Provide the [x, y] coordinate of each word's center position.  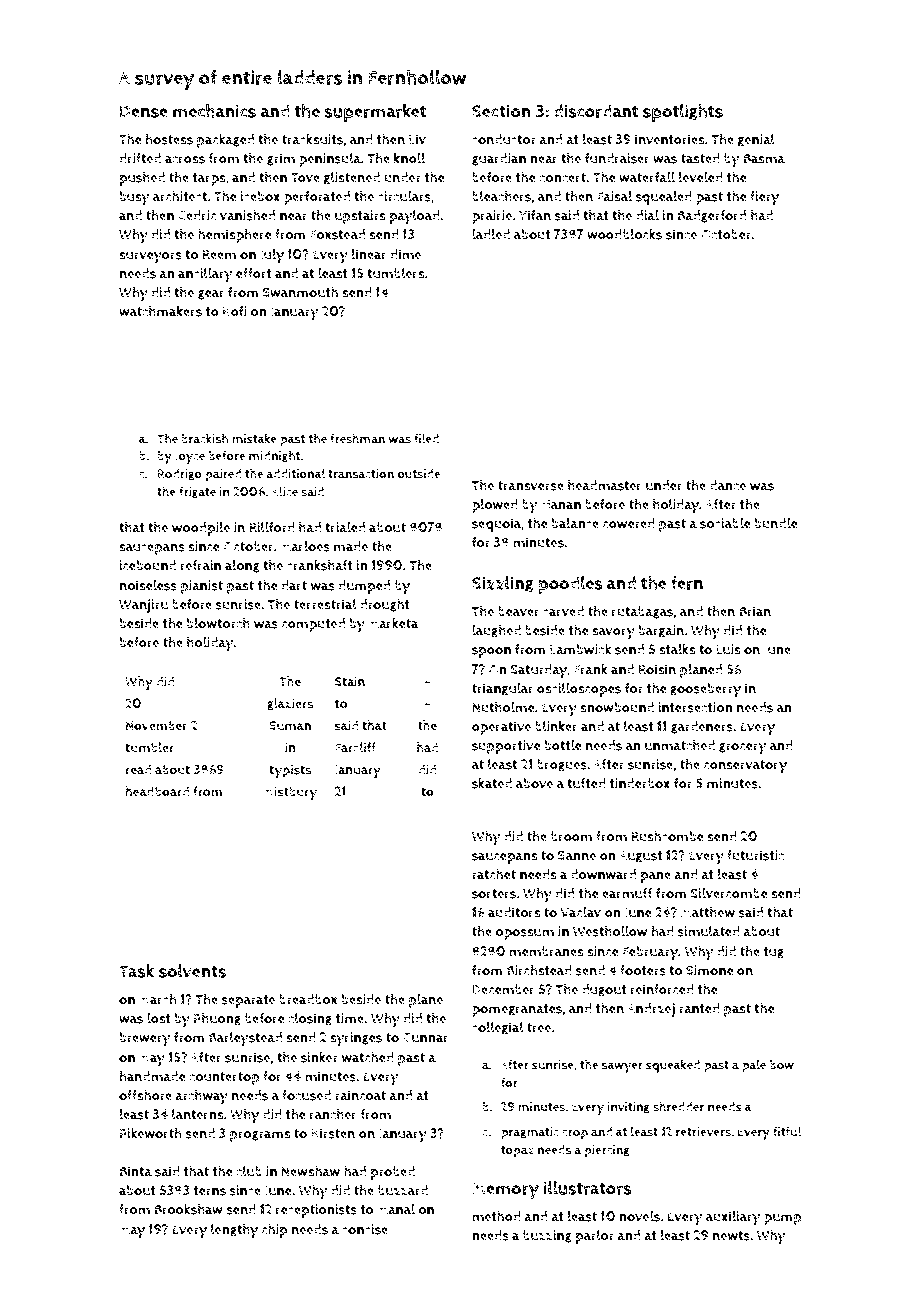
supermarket [375, 113]
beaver [519, 611]
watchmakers [160, 311]
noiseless [148, 585]
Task [136, 971]
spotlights [683, 113]
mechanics [214, 111]
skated [492, 783]
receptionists [316, 1211]
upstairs [360, 217]
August [641, 857]
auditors [514, 912]
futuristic [755, 855]
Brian [755, 611]
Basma [764, 159]
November [157, 725]
